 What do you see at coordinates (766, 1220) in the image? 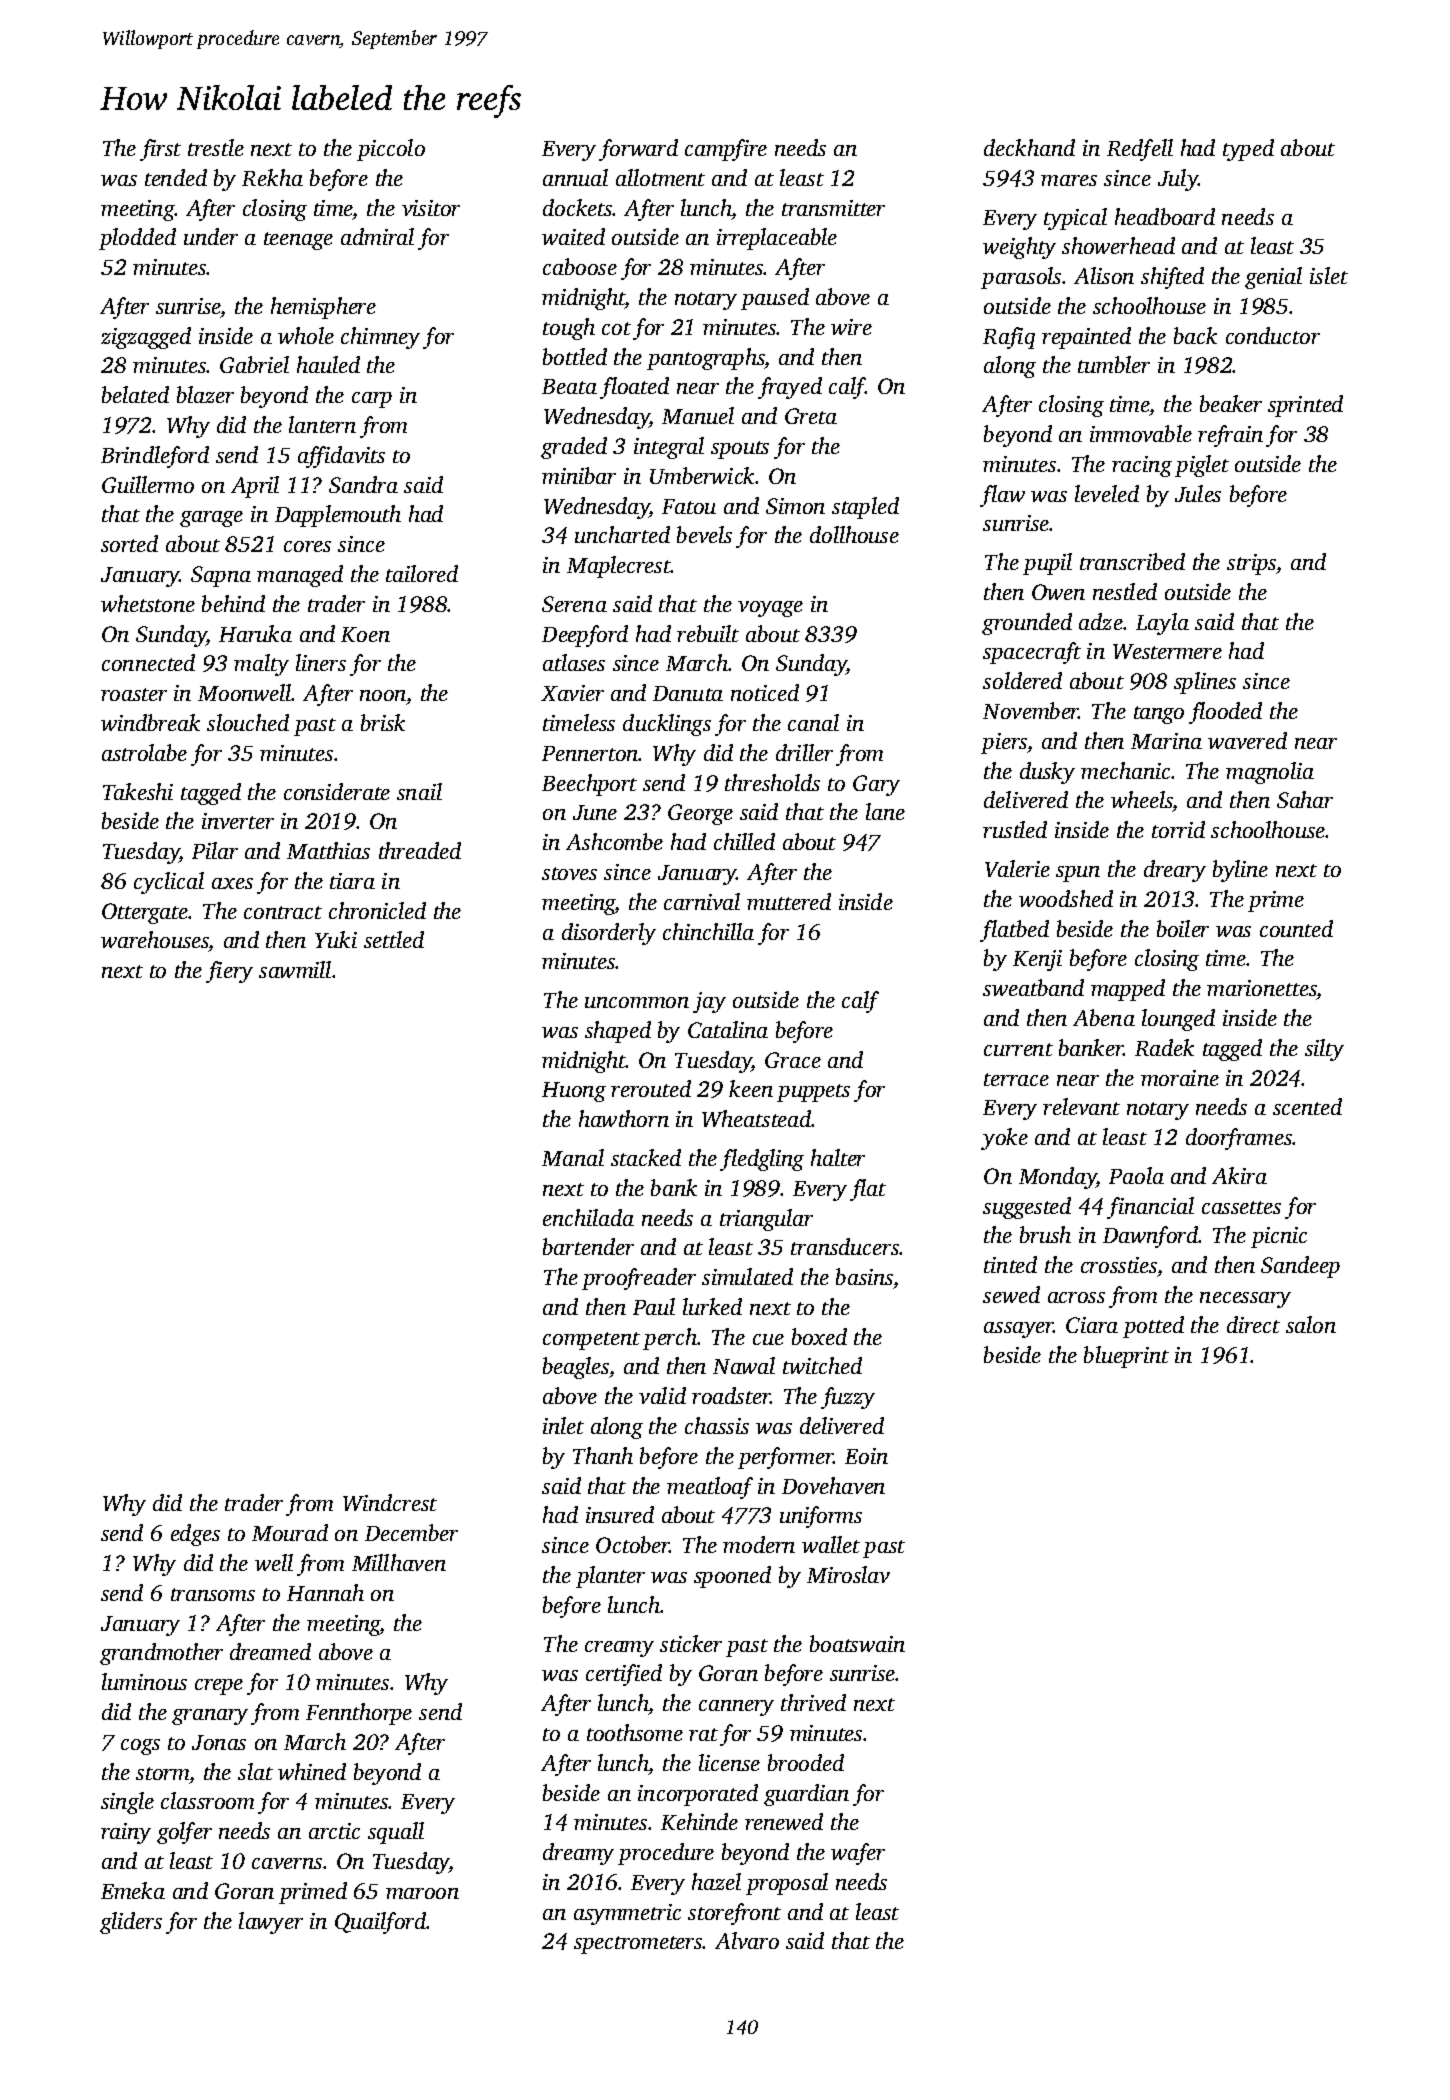
I see `triangular` at bounding box center [766, 1220].
